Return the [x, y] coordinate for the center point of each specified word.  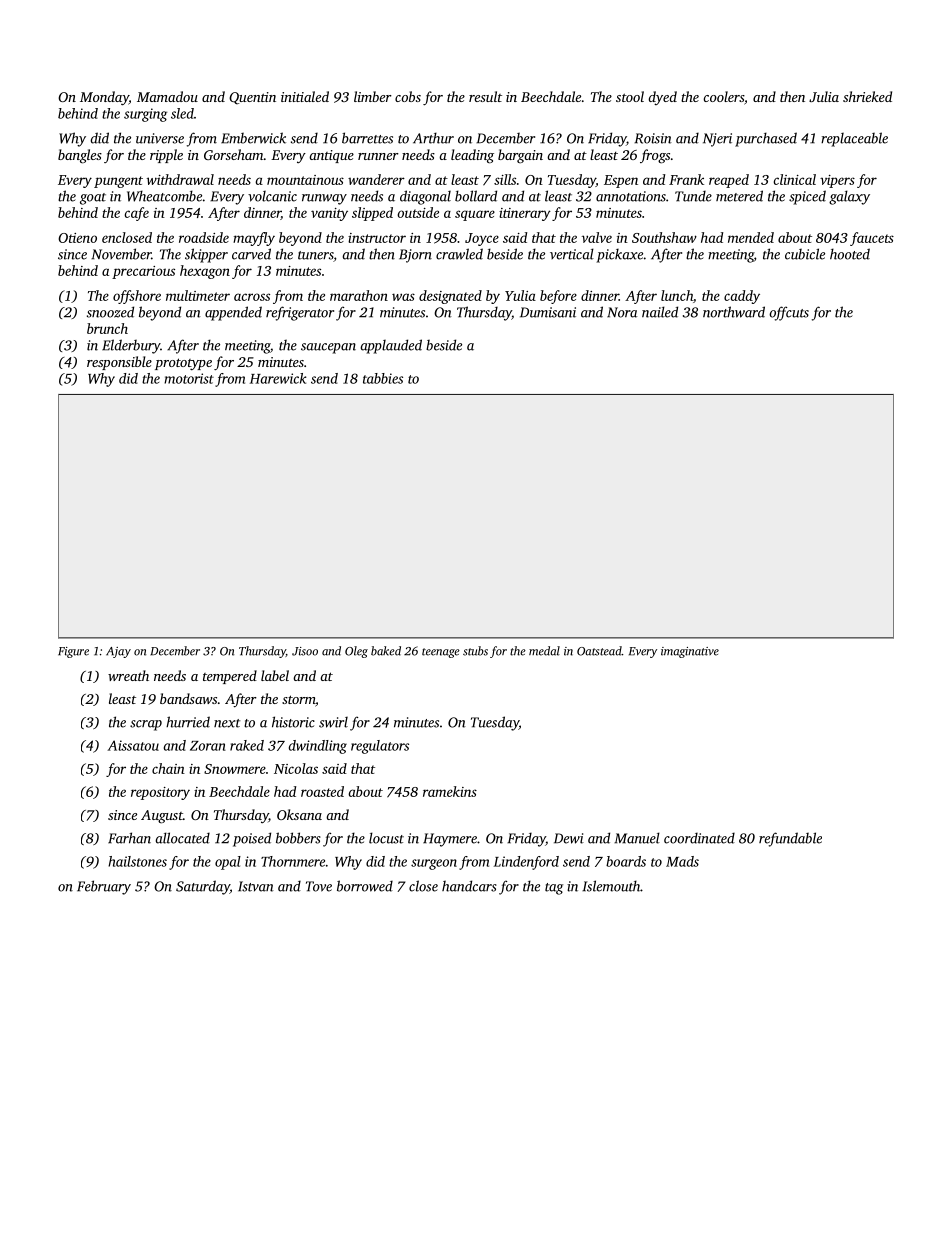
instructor [377, 238]
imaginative [690, 652]
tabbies [383, 378]
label [275, 675]
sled [182, 113]
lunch [677, 295]
